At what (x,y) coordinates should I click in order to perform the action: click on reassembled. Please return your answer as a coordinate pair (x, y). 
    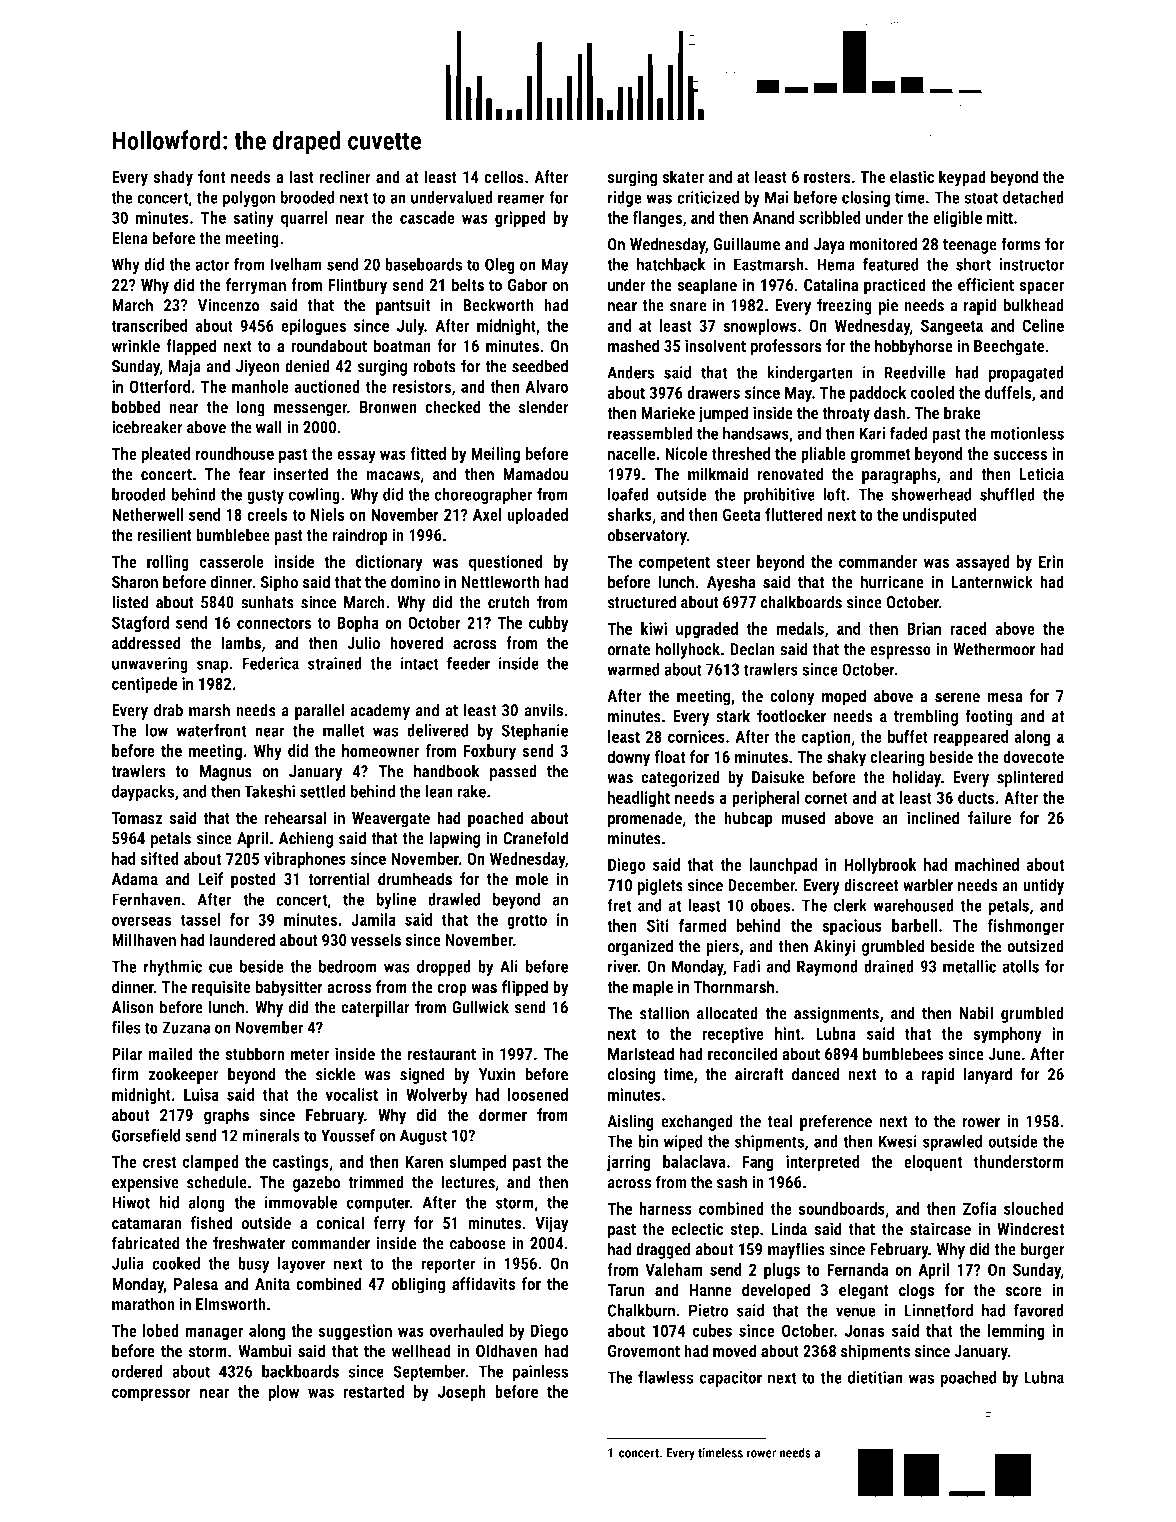
    Looking at the image, I should click on (650, 433).
